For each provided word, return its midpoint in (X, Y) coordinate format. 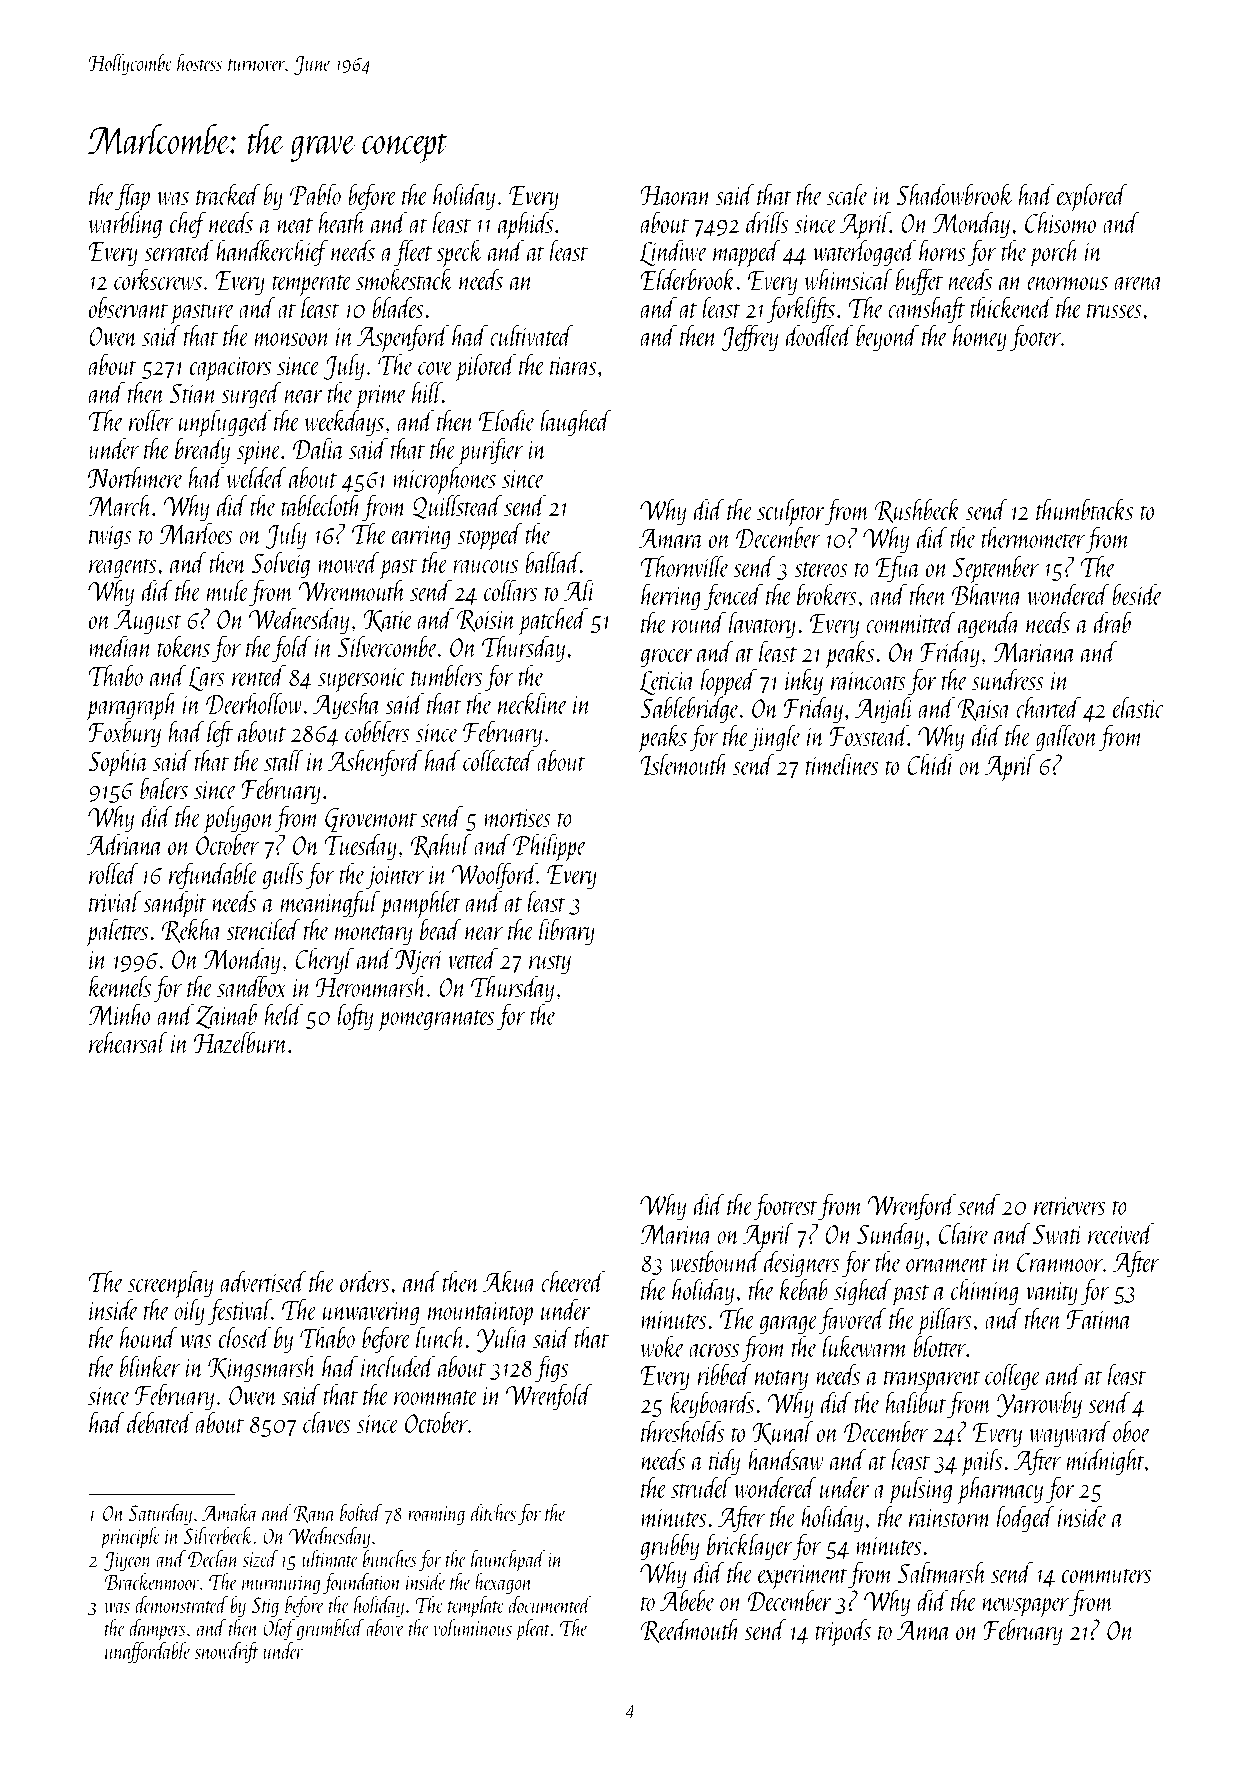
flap (132, 197)
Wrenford (911, 1207)
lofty (355, 1017)
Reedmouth (690, 1630)
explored (1092, 197)
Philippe (550, 848)
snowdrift (226, 1652)
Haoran (676, 195)
